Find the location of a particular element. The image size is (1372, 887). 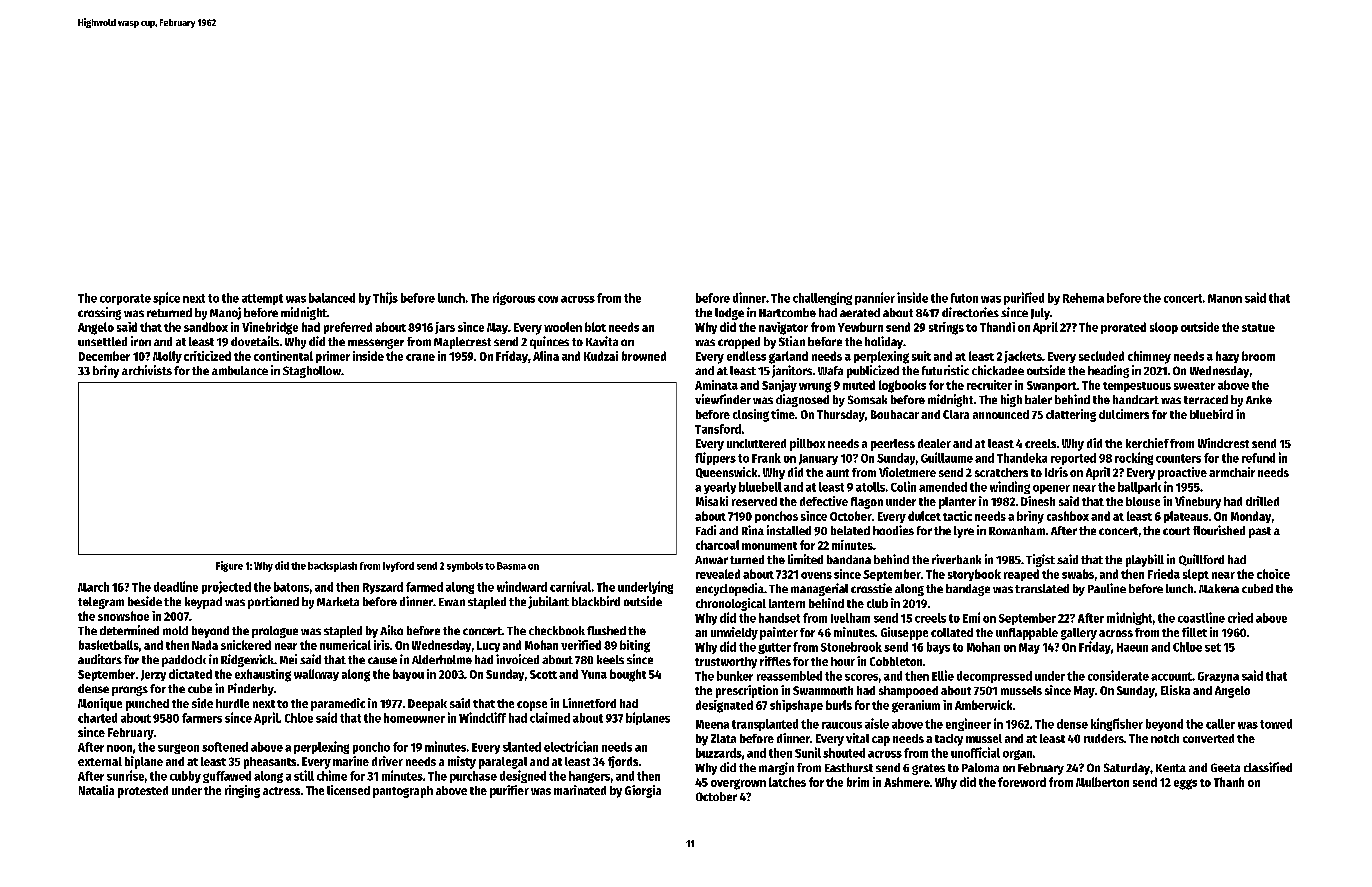

Misaki is located at coordinates (712, 501).
